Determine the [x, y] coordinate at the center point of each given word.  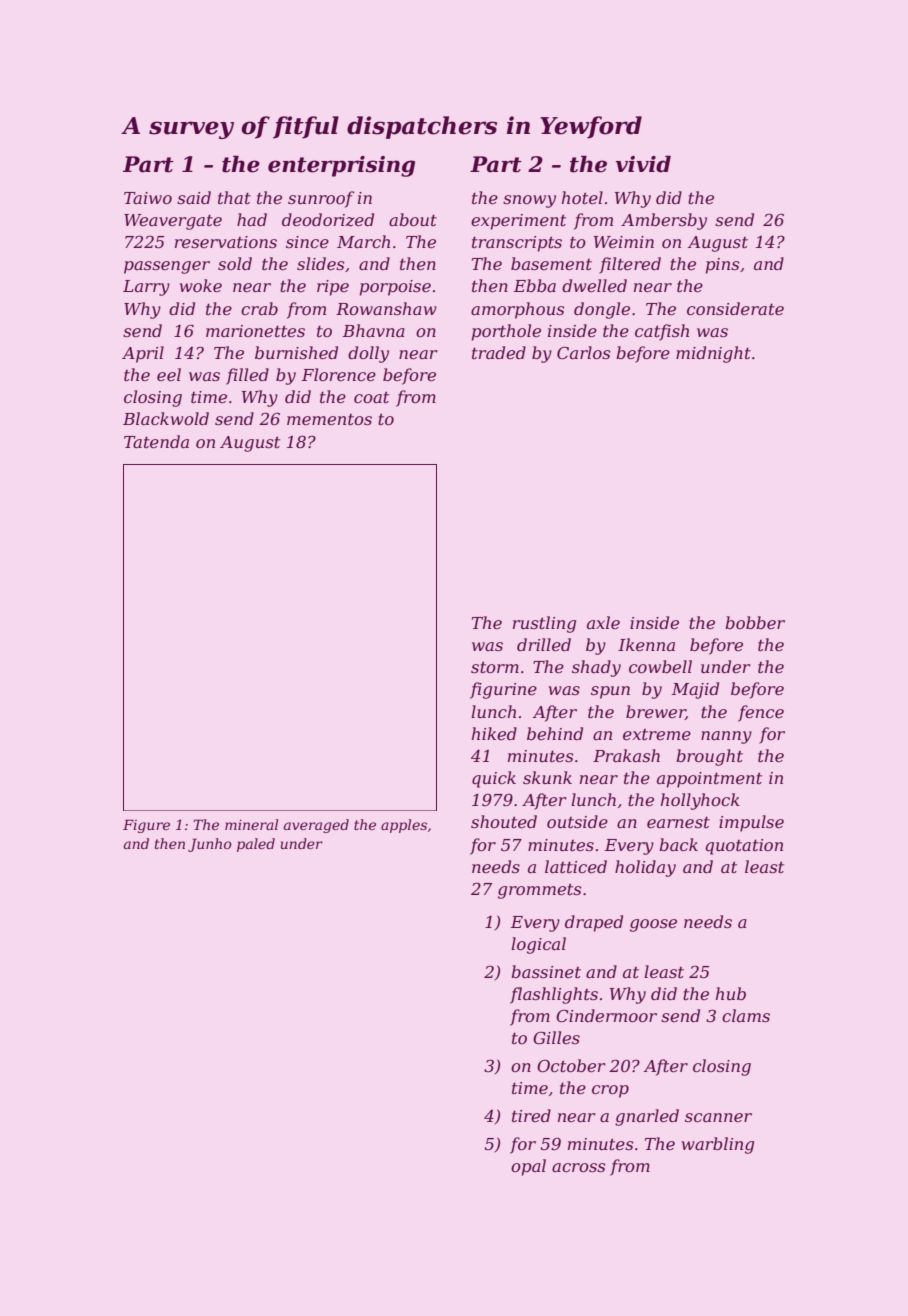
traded [499, 352]
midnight [713, 354]
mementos [329, 419]
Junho [210, 845]
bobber [755, 622]
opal [528, 1167]
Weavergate [173, 222]
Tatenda [156, 441]
